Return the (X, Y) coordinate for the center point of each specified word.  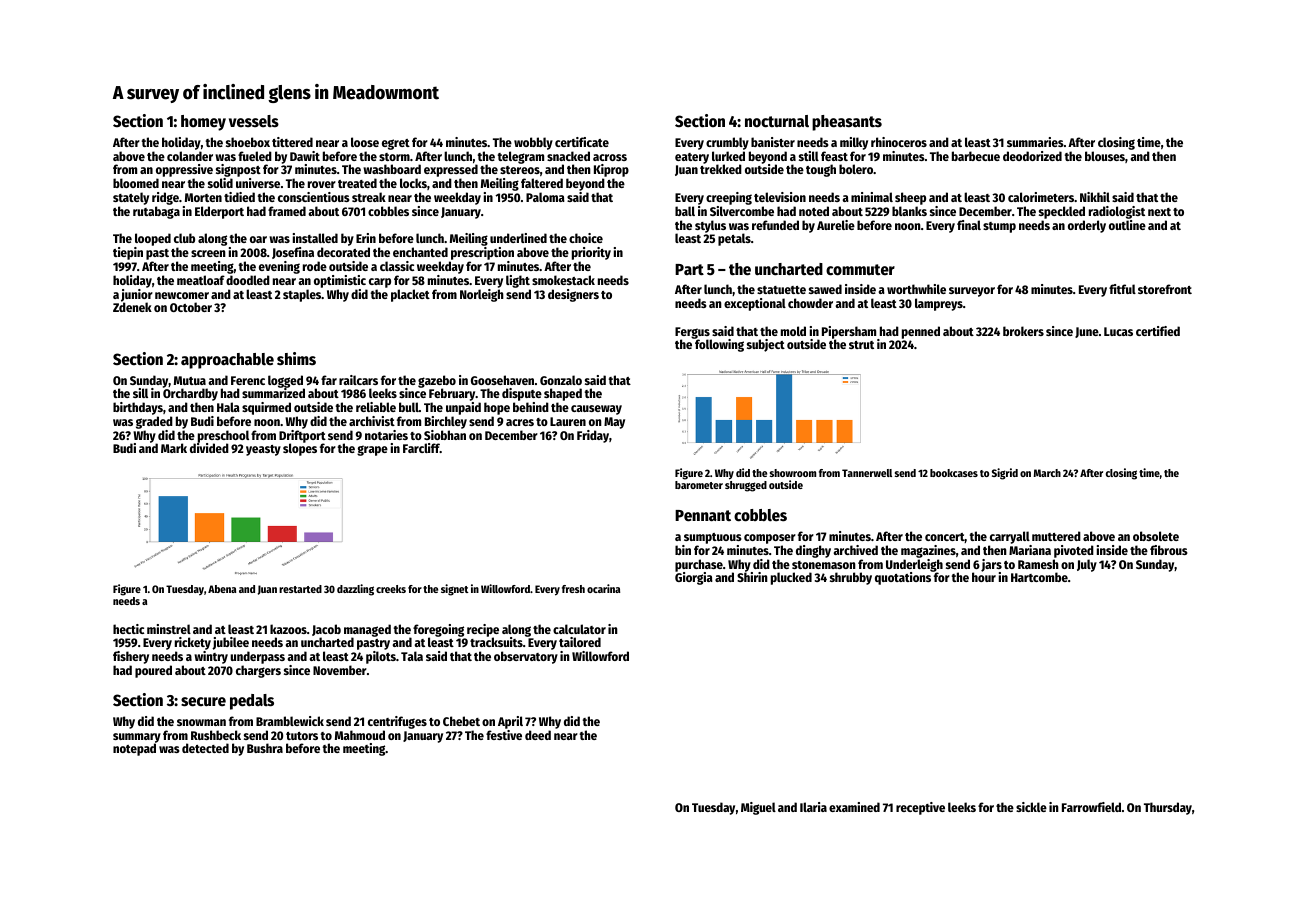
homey (203, 123)
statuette (781, 290)
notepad (134, 750)
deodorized (1032, 156)
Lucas (1118, 331)
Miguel (758, 808)
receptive (920, 808)
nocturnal (777, 121)
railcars (358, 380)
